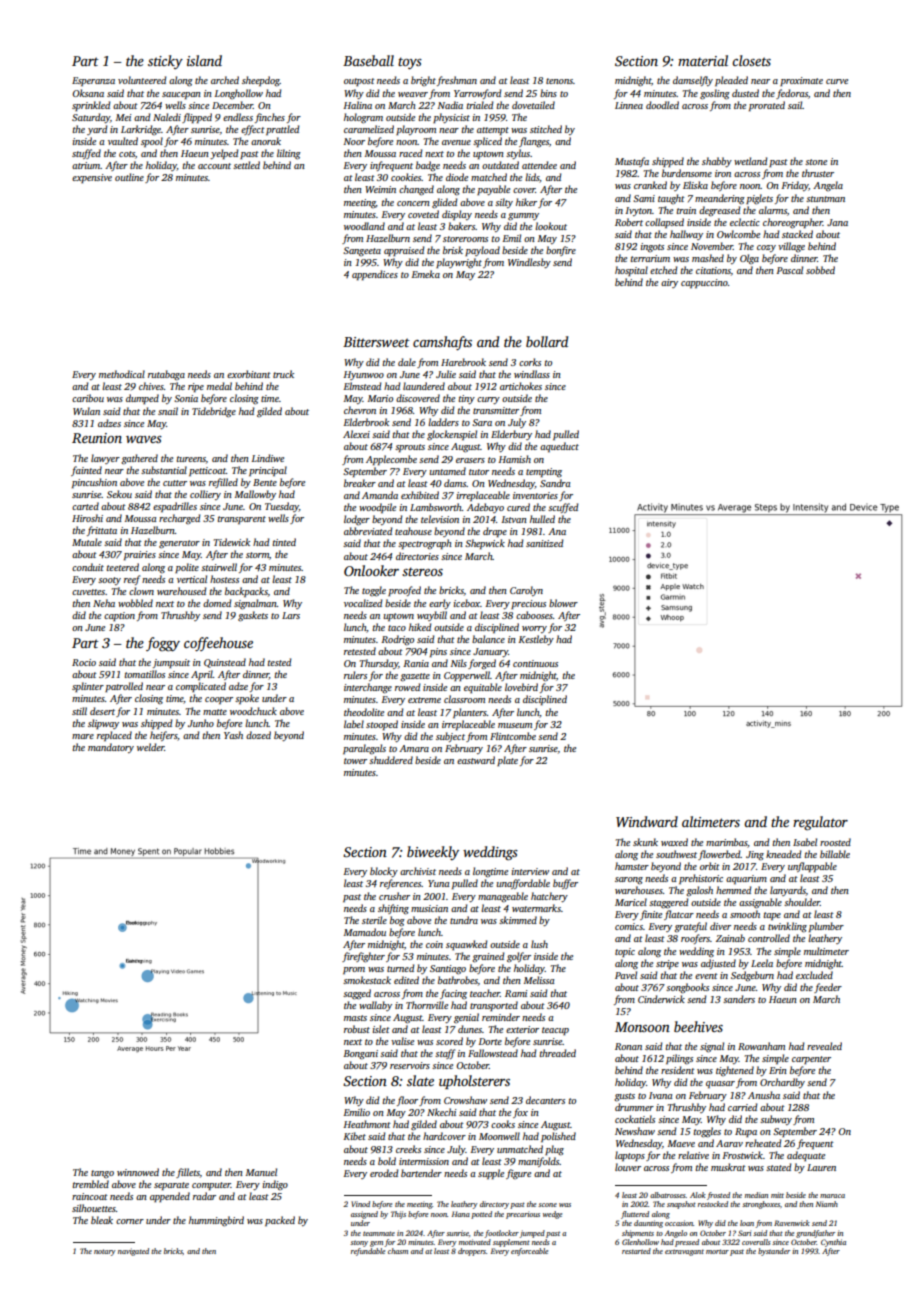 The width and height of the screenshot is (924, 1308). Describe the element at coordinates (91, 1184) in the screenshot. I see `trembled` at that location.
